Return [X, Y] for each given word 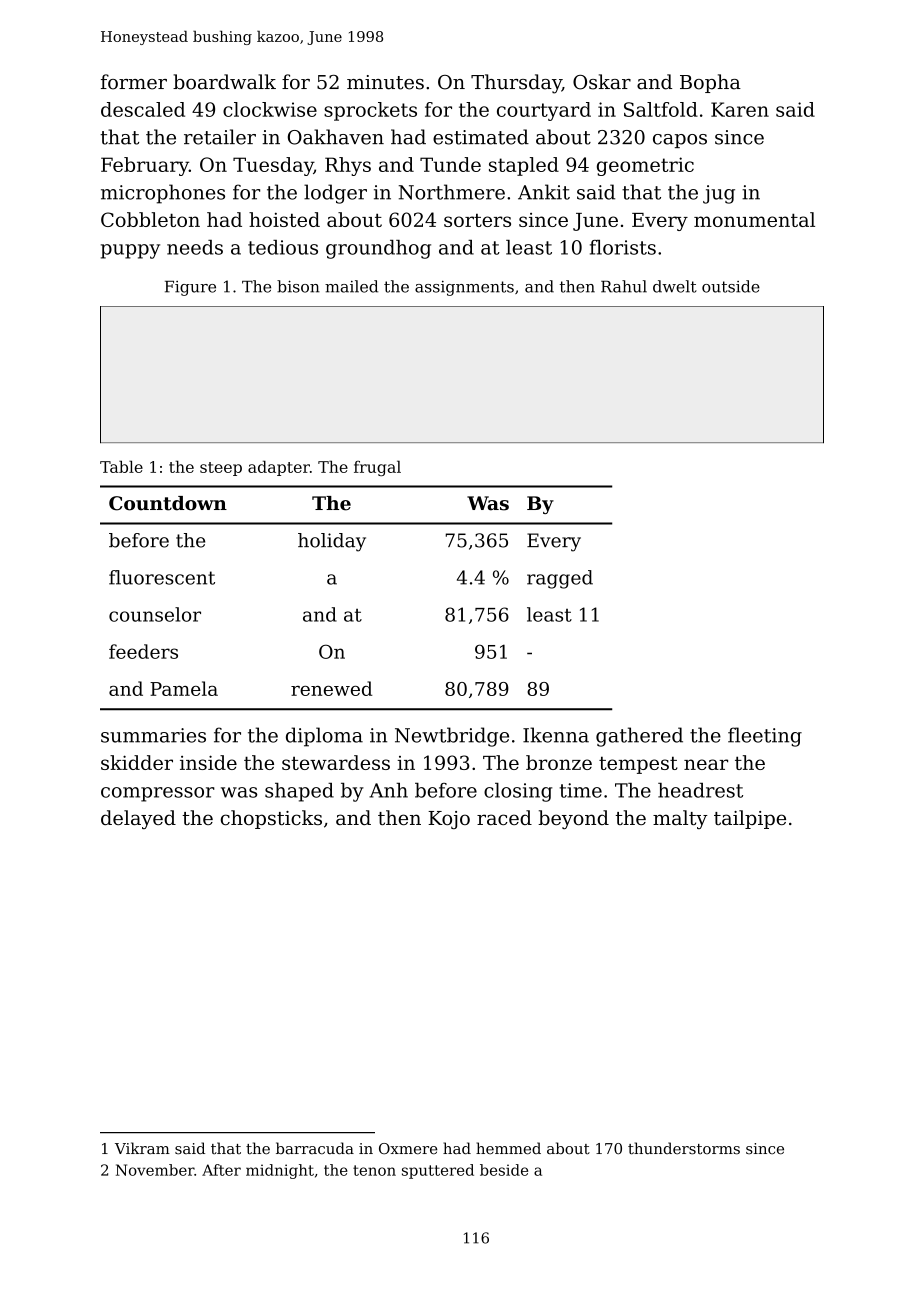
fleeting [765, 737]
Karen [740, 109]
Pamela [184, 688]
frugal [377, 468]
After [221, 1170]
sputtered [438, 1171]
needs [195, 247]
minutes [385, 82]
